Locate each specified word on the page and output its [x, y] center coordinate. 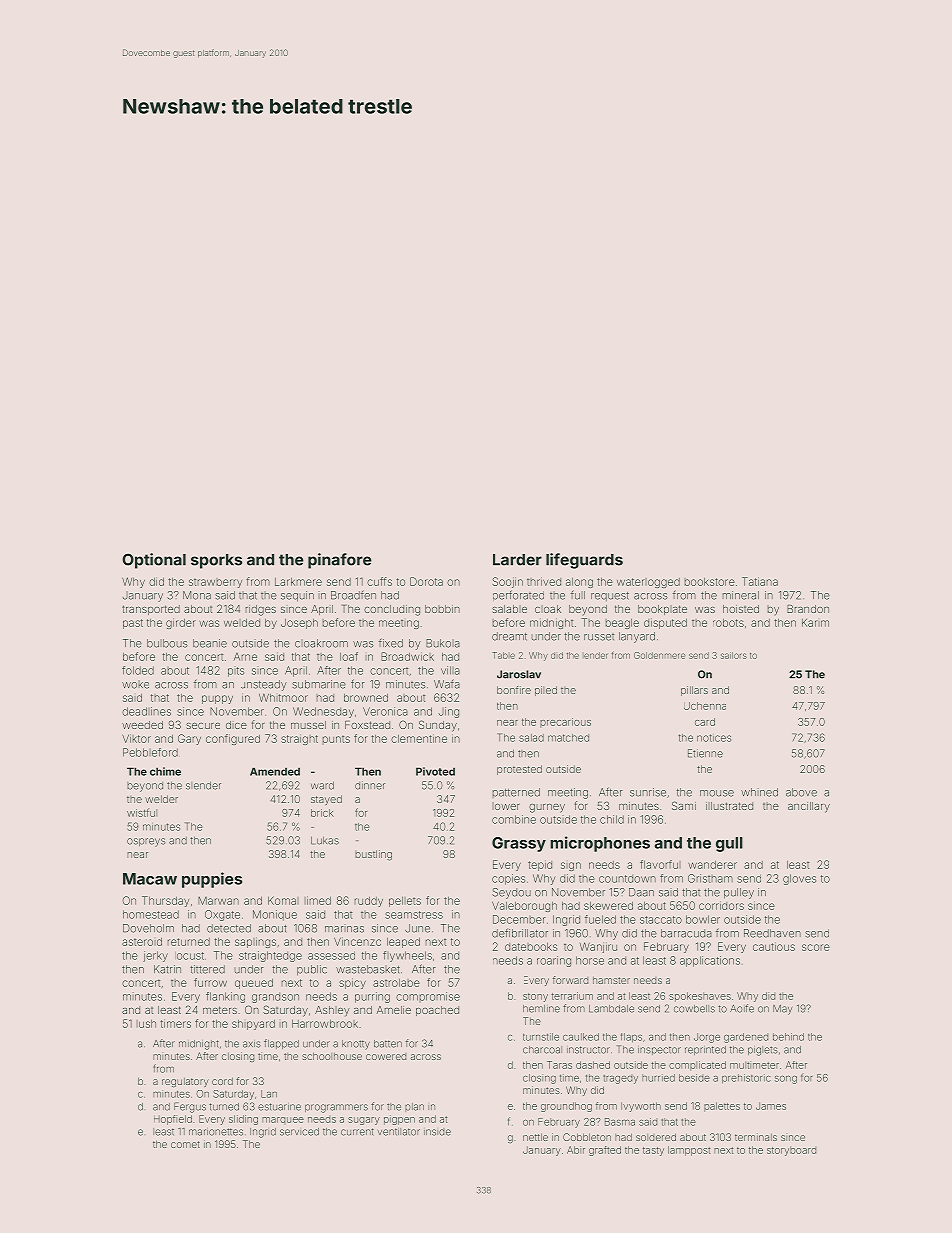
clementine [419, 738]
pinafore [339, 561]
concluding [392, 610]
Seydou [511, 893]
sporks [216, 561]
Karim [815, 623]
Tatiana [760, 581]
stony [535, 997]
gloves [799, 879]
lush [146, 1024]
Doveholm [148, 928]
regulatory [185, 1082]
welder [161, 799]
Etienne [705, 753]
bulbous [167, 643]
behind [788, 1037]
